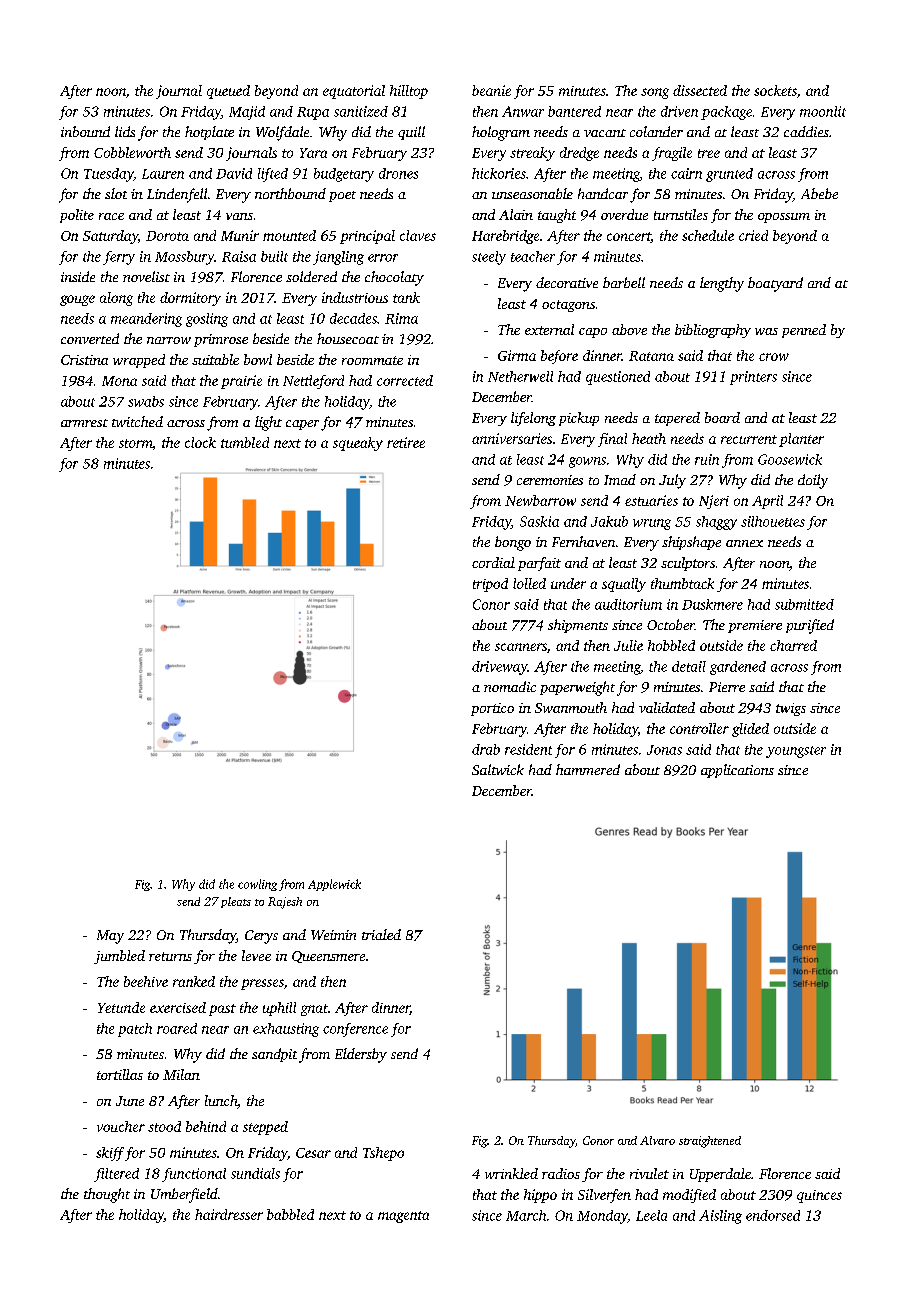 The image size is (908, 1316). I want to click on Applewick, so click(334, 885).
